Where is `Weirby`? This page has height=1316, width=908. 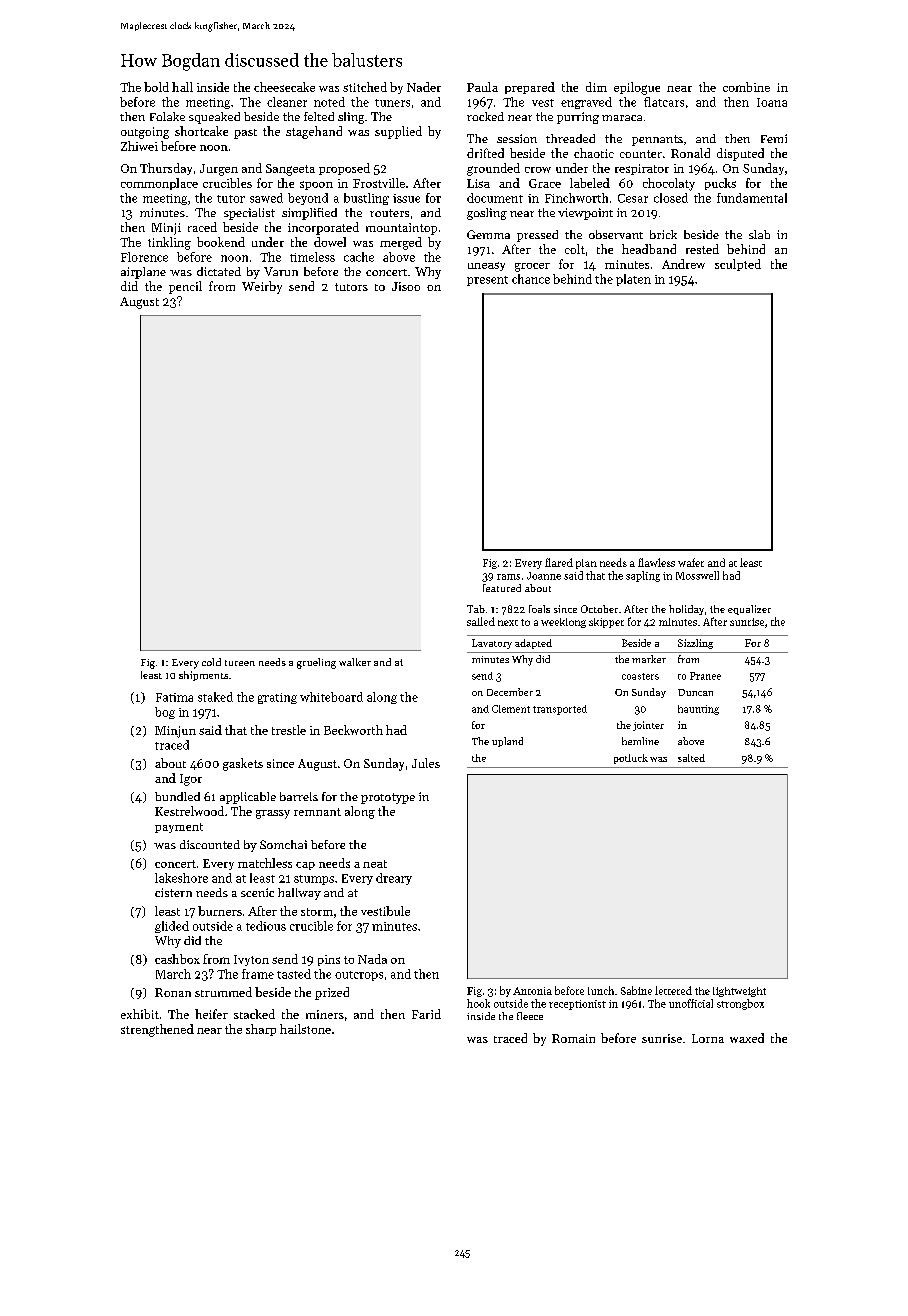 Weirby is located at coordinates (262, 287).
